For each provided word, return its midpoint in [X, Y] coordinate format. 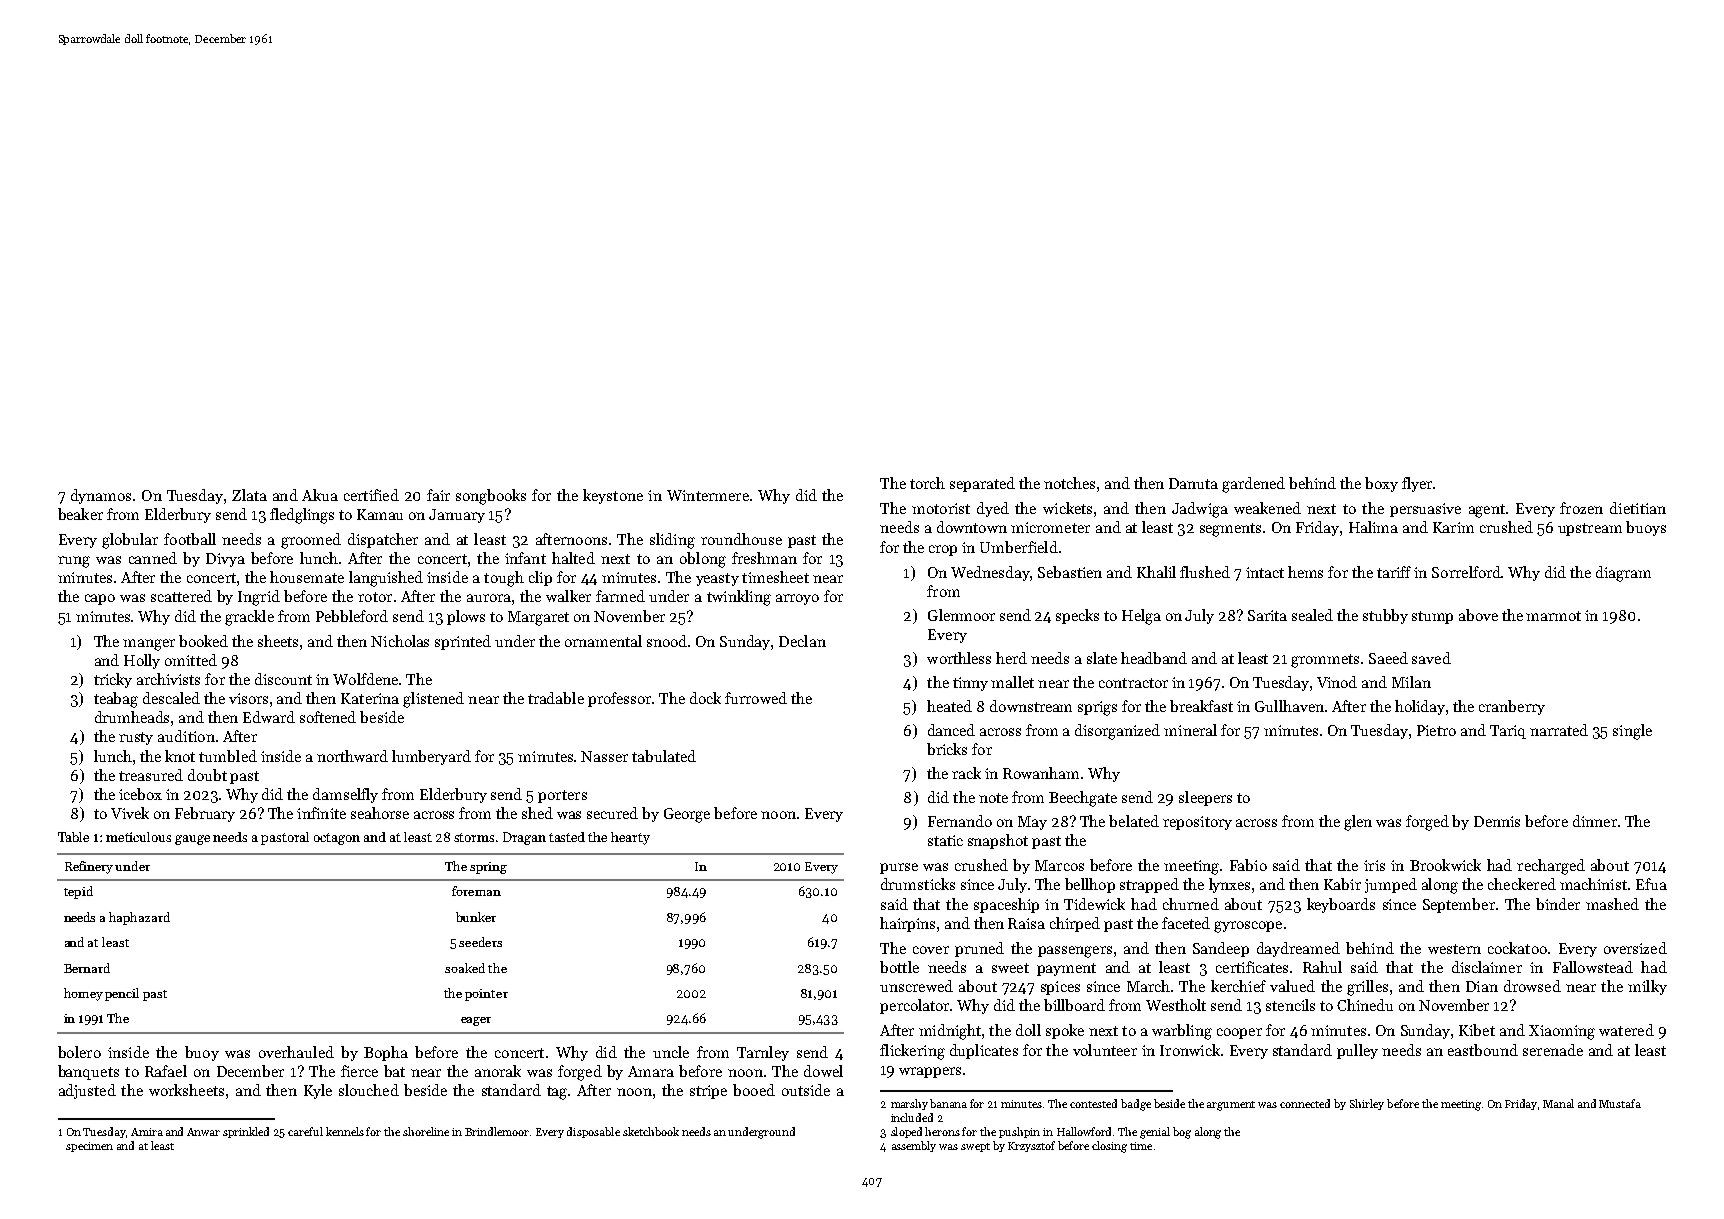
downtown [972, 527]
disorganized [1117, 732]
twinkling [739, 598]
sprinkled [246, 1132]
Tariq [1508, 732]
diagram [1623, 574]
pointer [486, 995]
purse [899, 868]
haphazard [139, 918]
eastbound [1483, 1050]
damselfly [345, 795]
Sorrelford [1467, 572]
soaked [465, 968]
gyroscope [1248, 927]
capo [100, 599]
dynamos [101, 496]
